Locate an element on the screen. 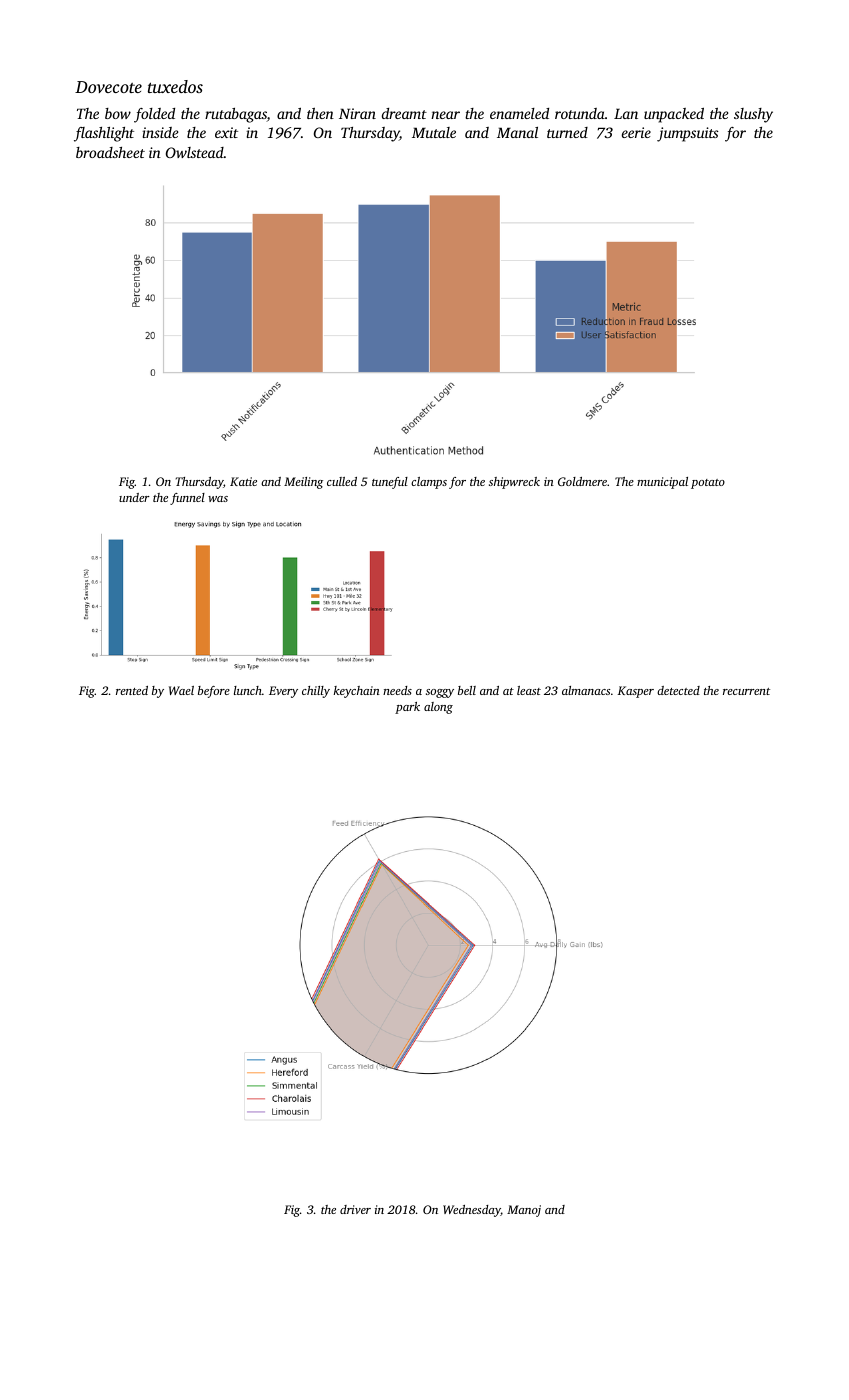  Manal is located at coordinates (517, 132).
